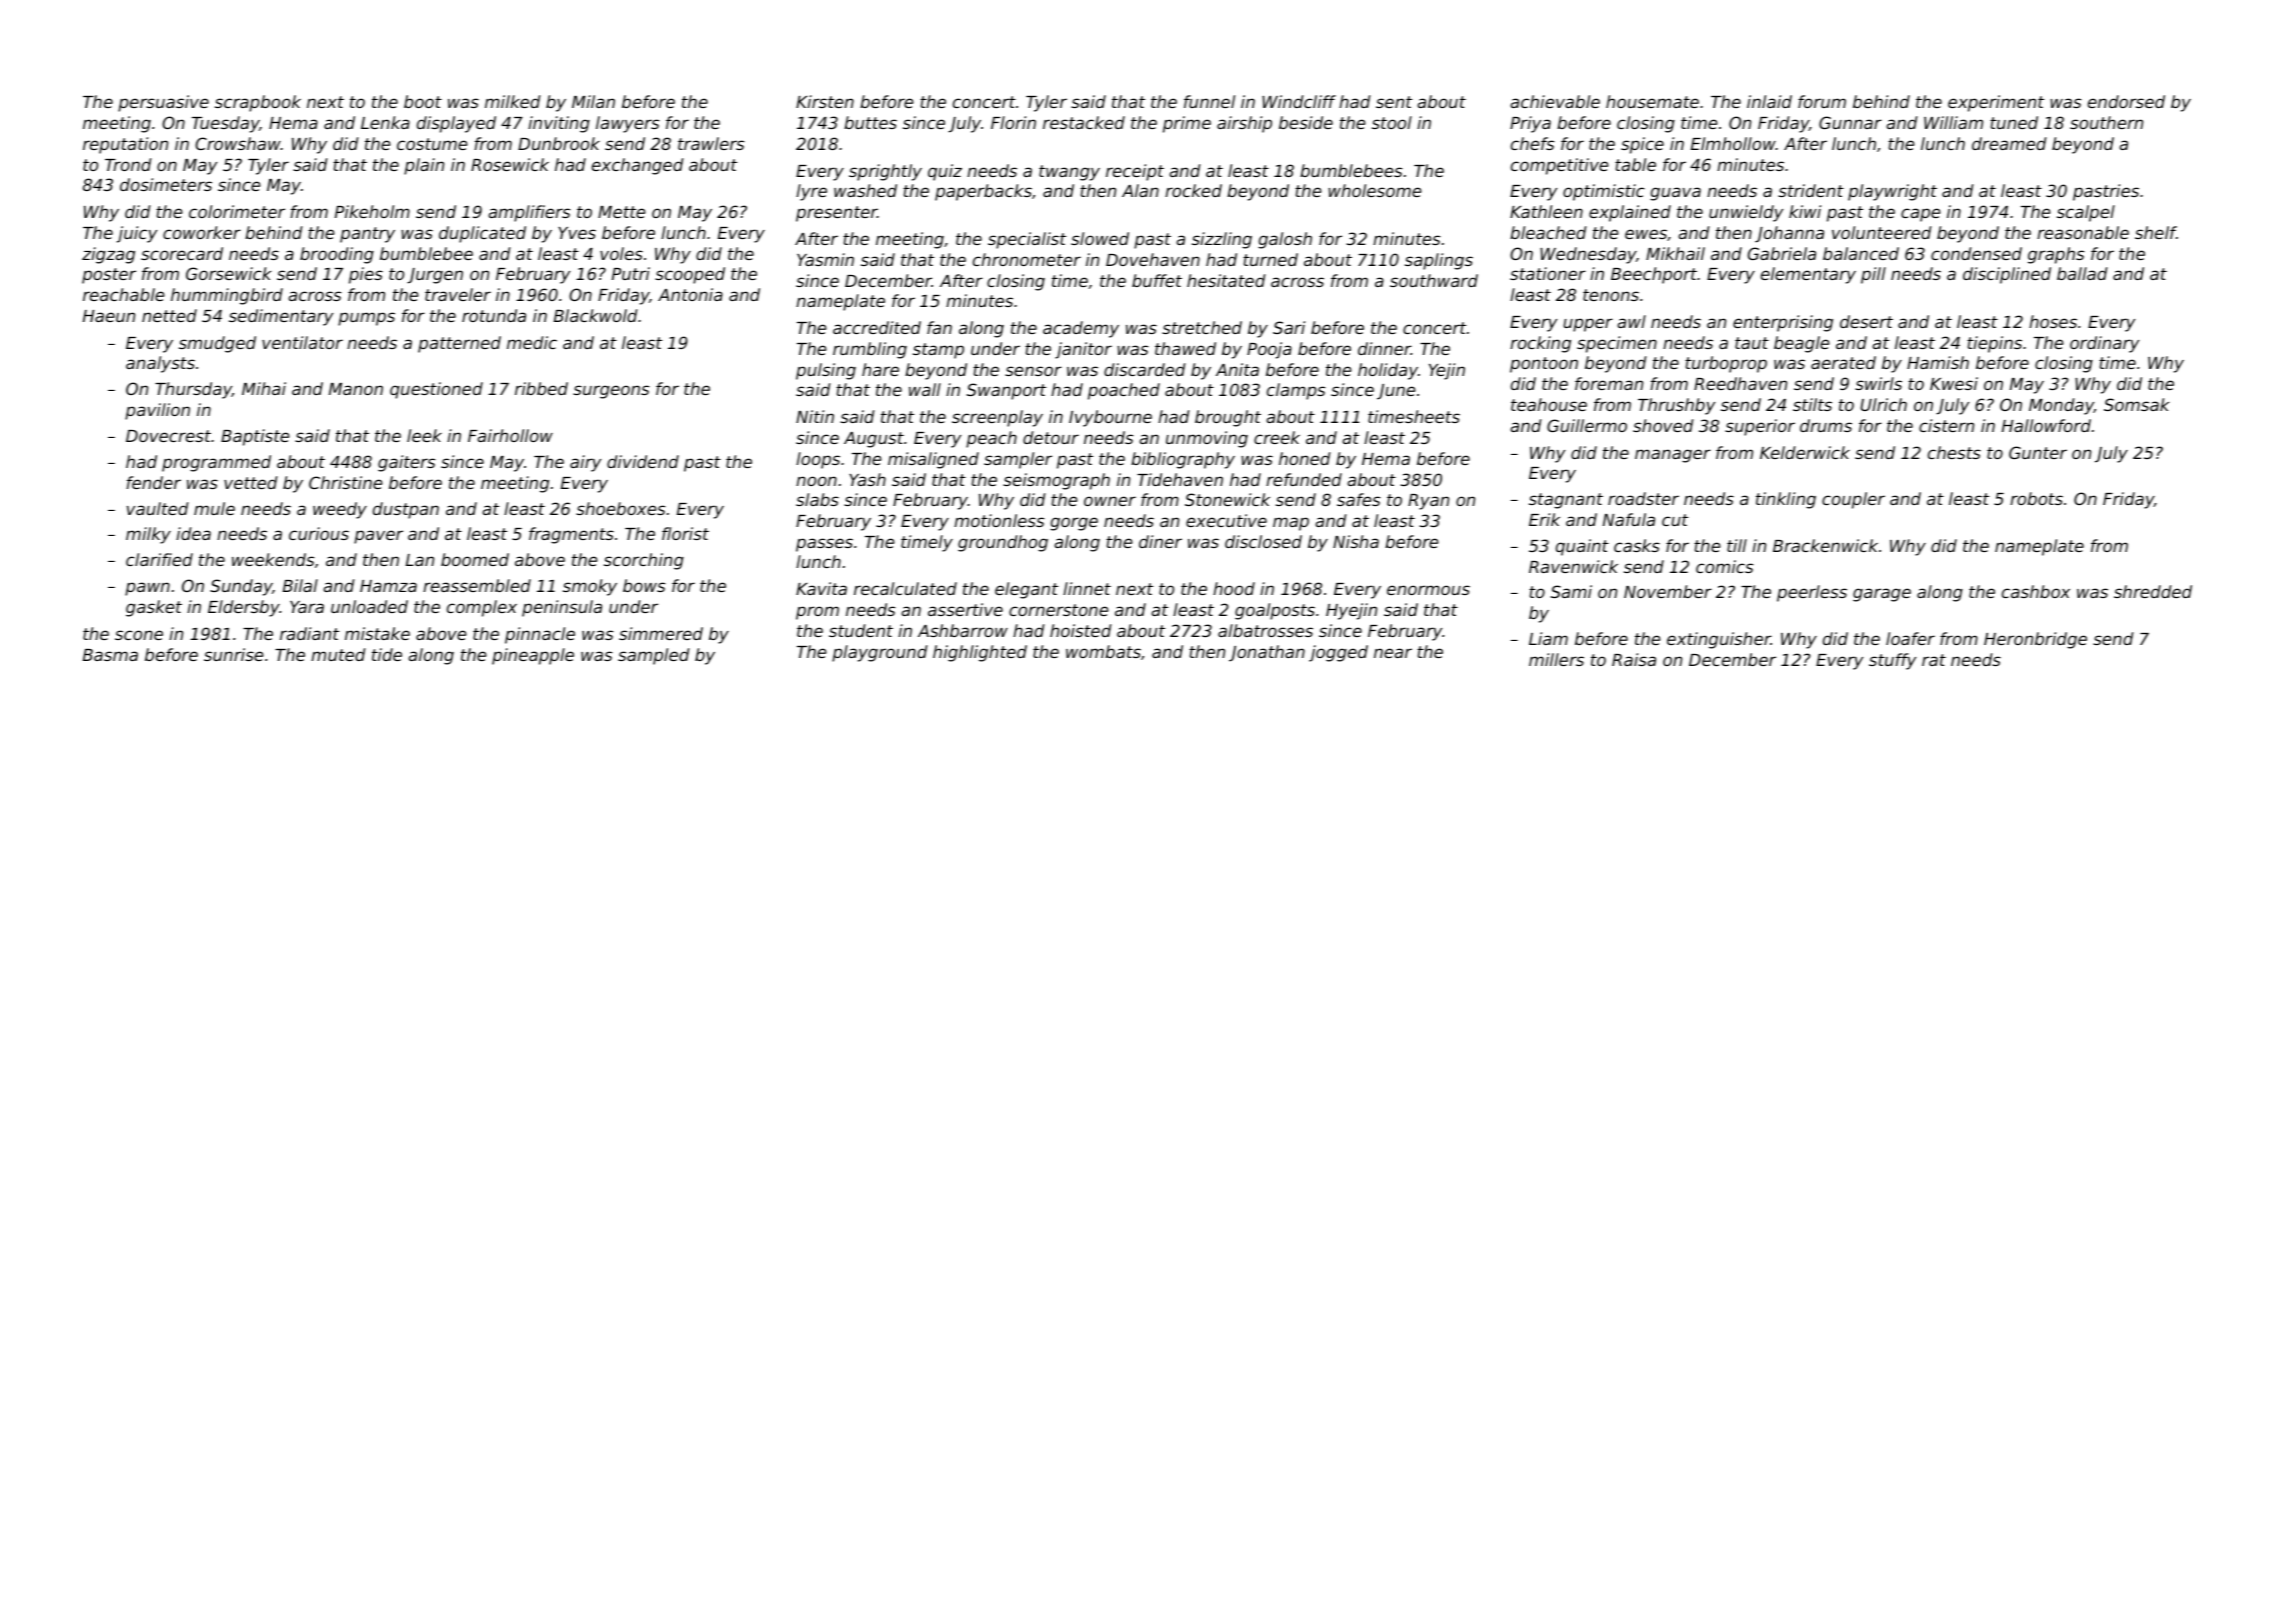  I want to click on Hamza, so click(388, 586).
